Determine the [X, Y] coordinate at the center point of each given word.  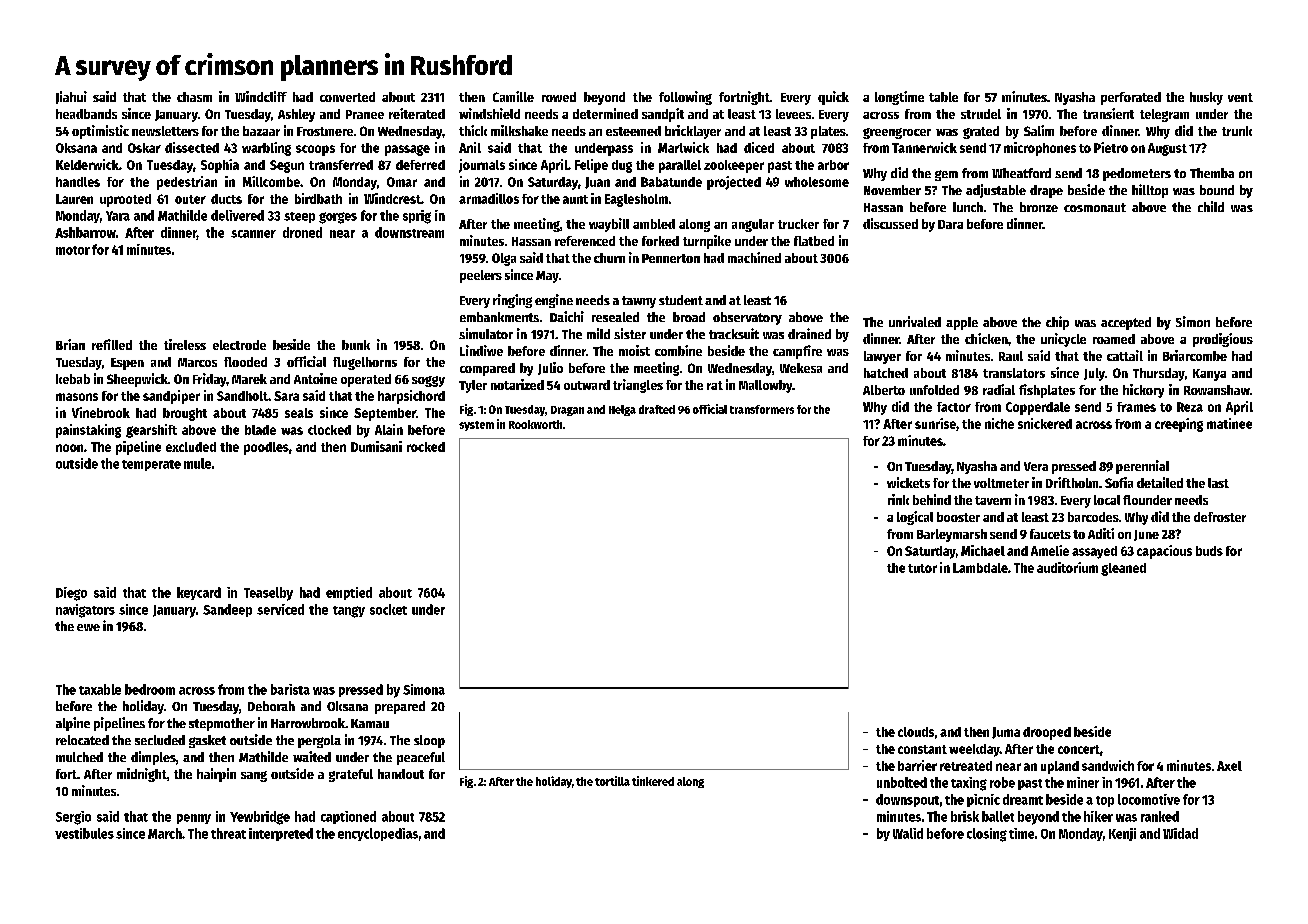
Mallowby [765, 386]
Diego [71, 594]
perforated [1131, 98]
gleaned [1123, 569]
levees [793, 114]
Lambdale [980, 568]
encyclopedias [378, 834]
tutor [922, 568]
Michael [983, 550]
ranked [1160, 816]
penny [194, 819]
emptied [349, 593]
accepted [1126, 323]
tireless [185, 344]
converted [347, 97]
